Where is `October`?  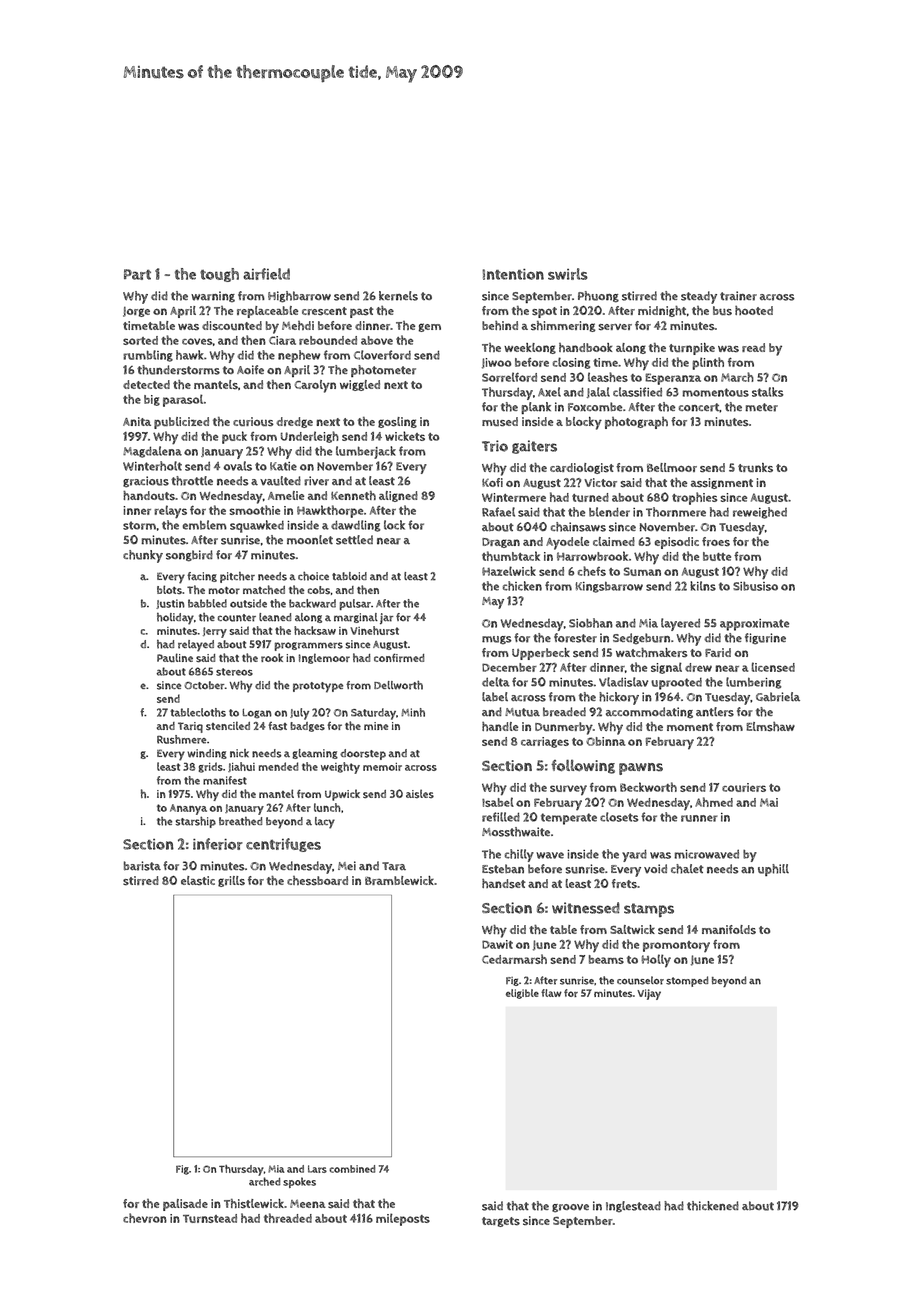
October is located at coordinates (204, 685).
